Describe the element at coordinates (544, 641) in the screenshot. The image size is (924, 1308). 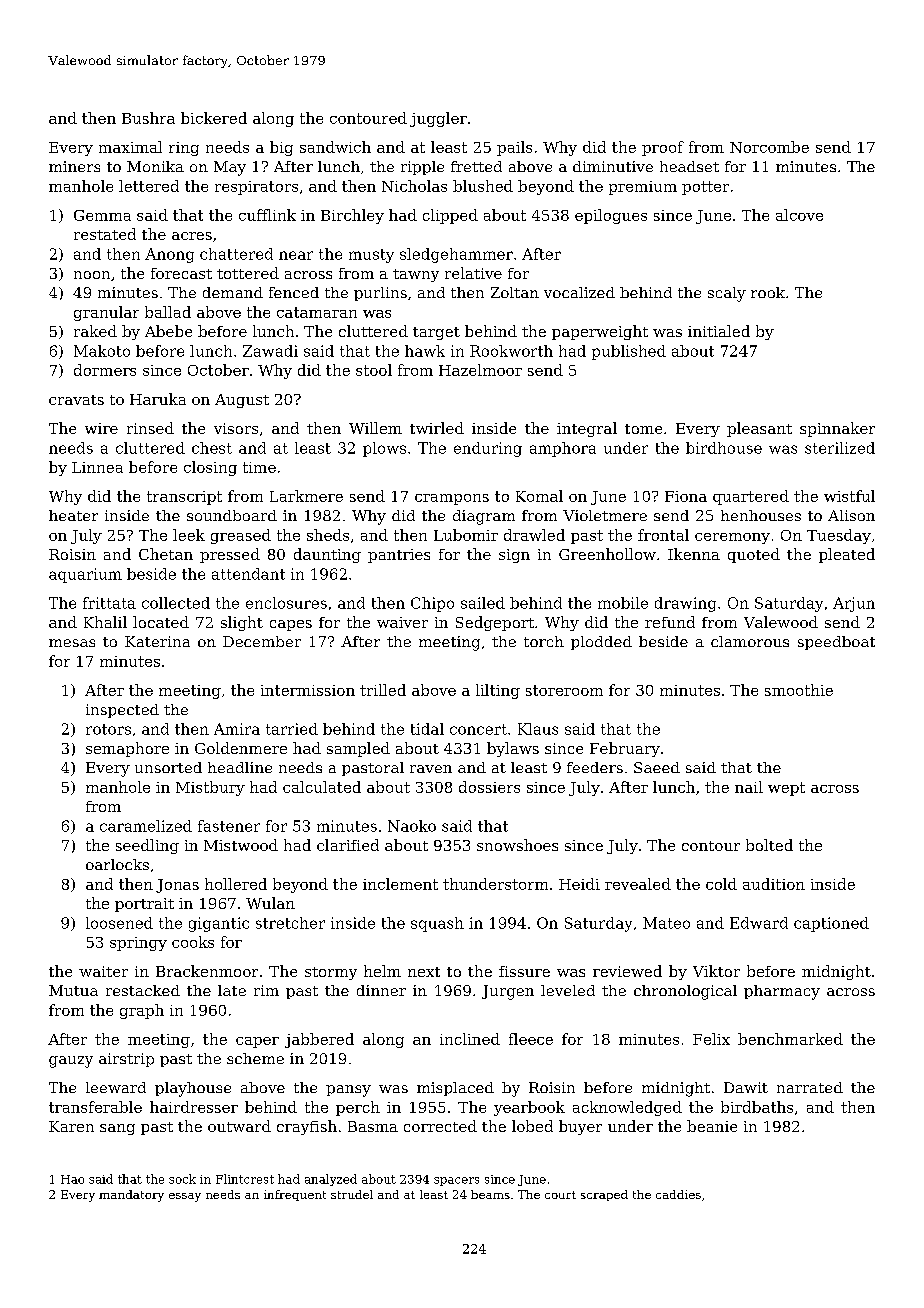
I see `torch` at that location.
